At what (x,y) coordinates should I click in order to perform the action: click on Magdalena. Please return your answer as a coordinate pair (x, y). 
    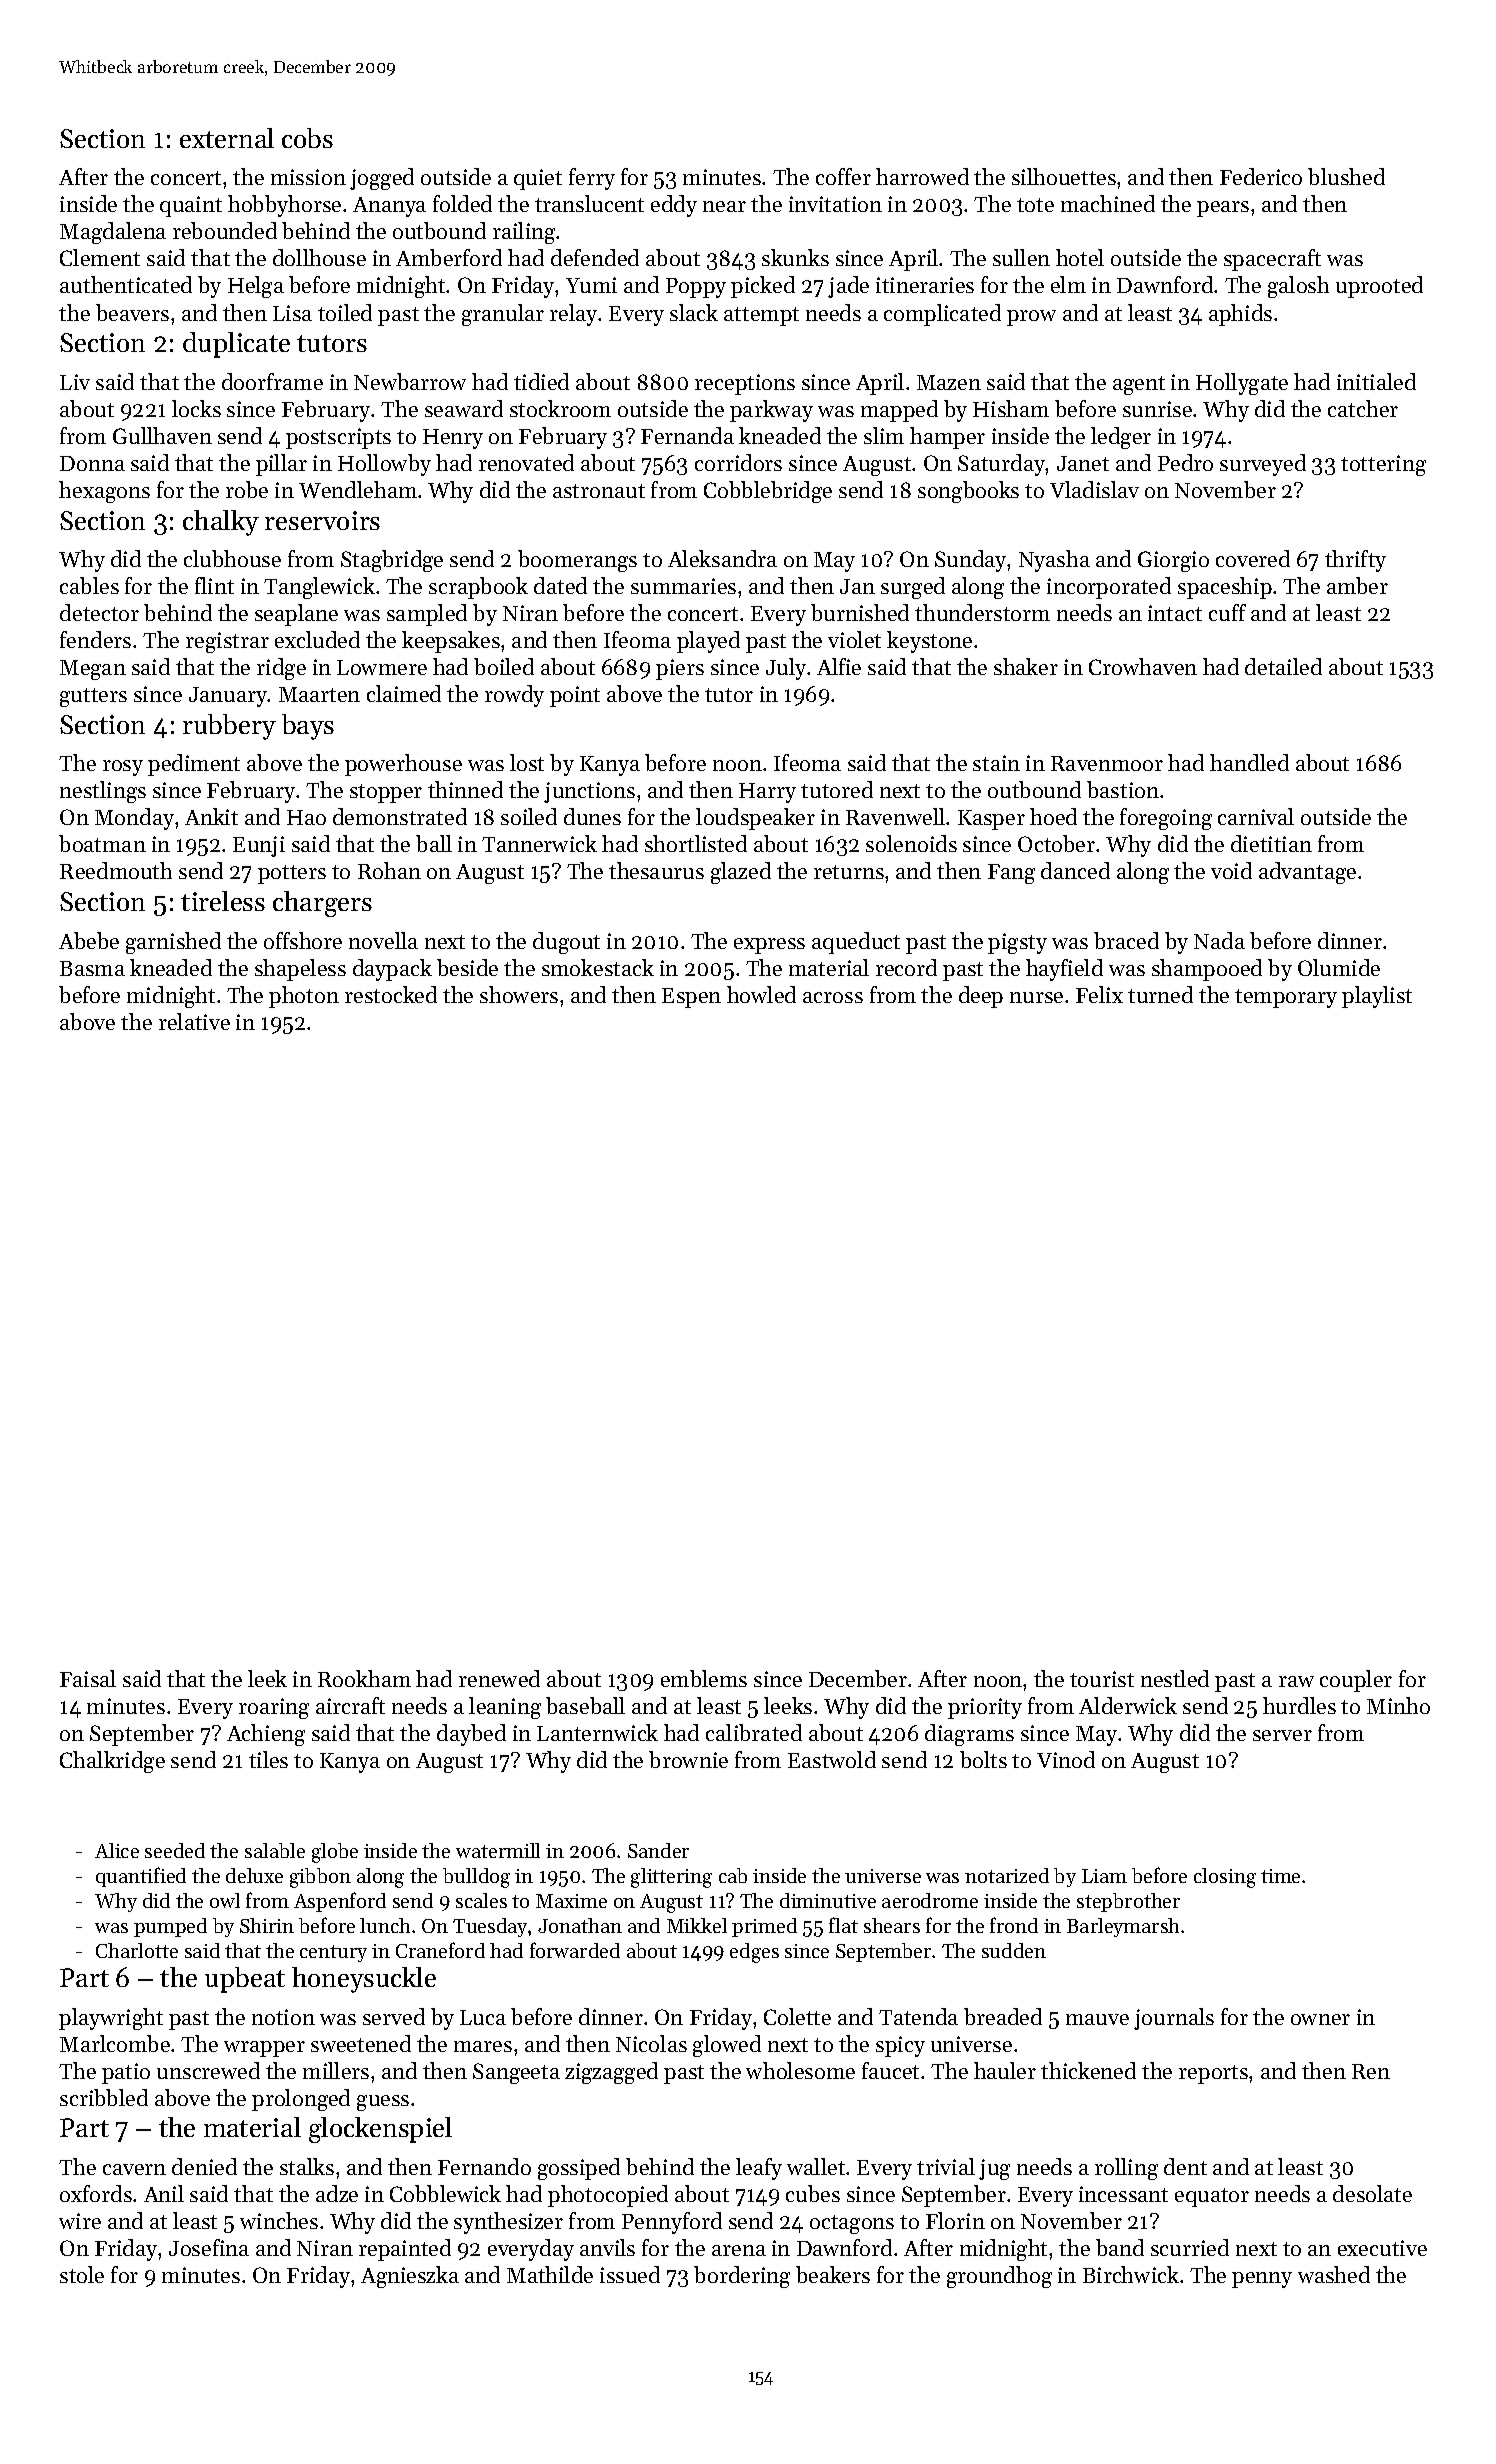
    Looking at the image, I should click on (113, 233).
